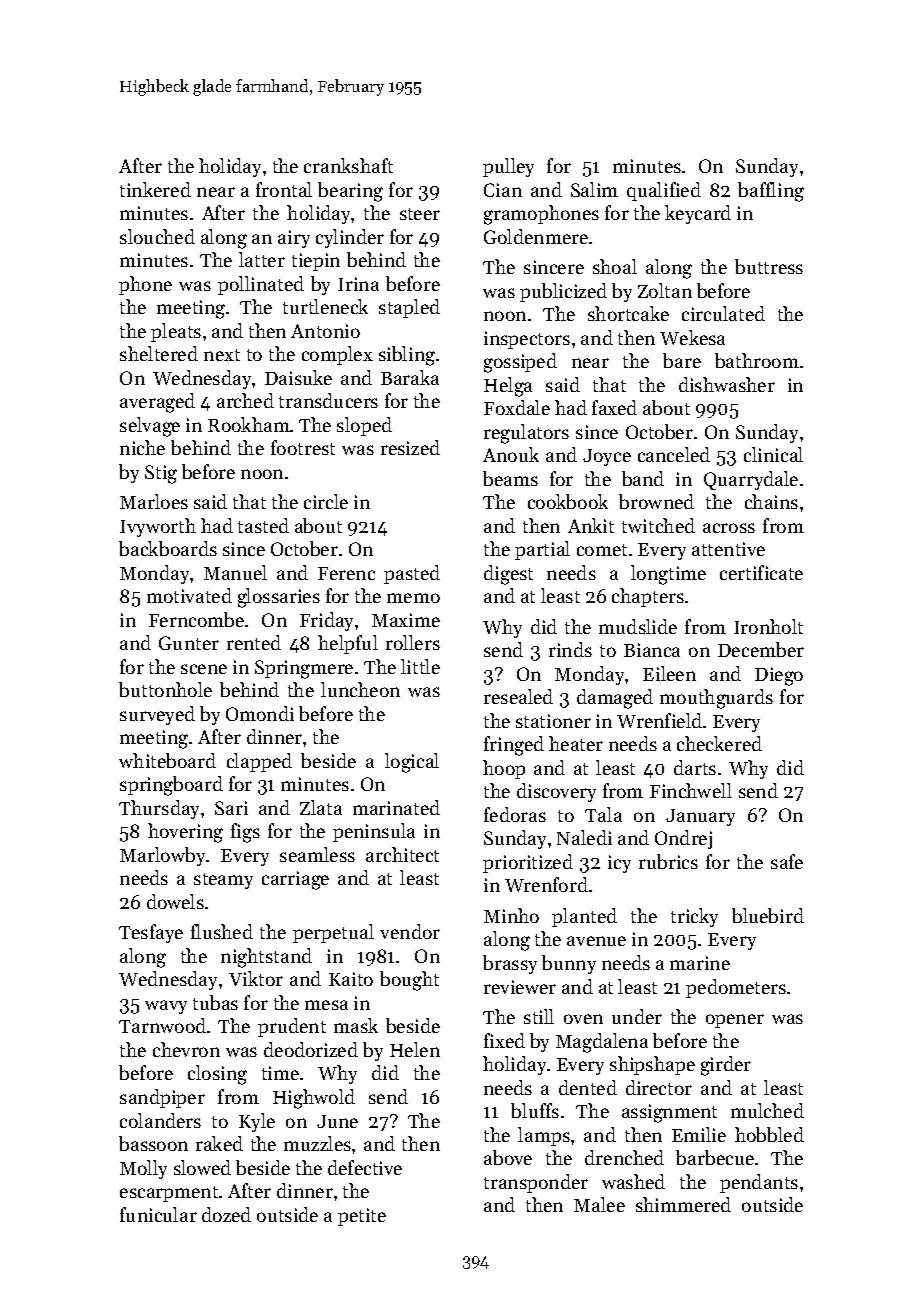  Describe the element at coordinates (263, 525) in the document. I see `tasted` at that location.
